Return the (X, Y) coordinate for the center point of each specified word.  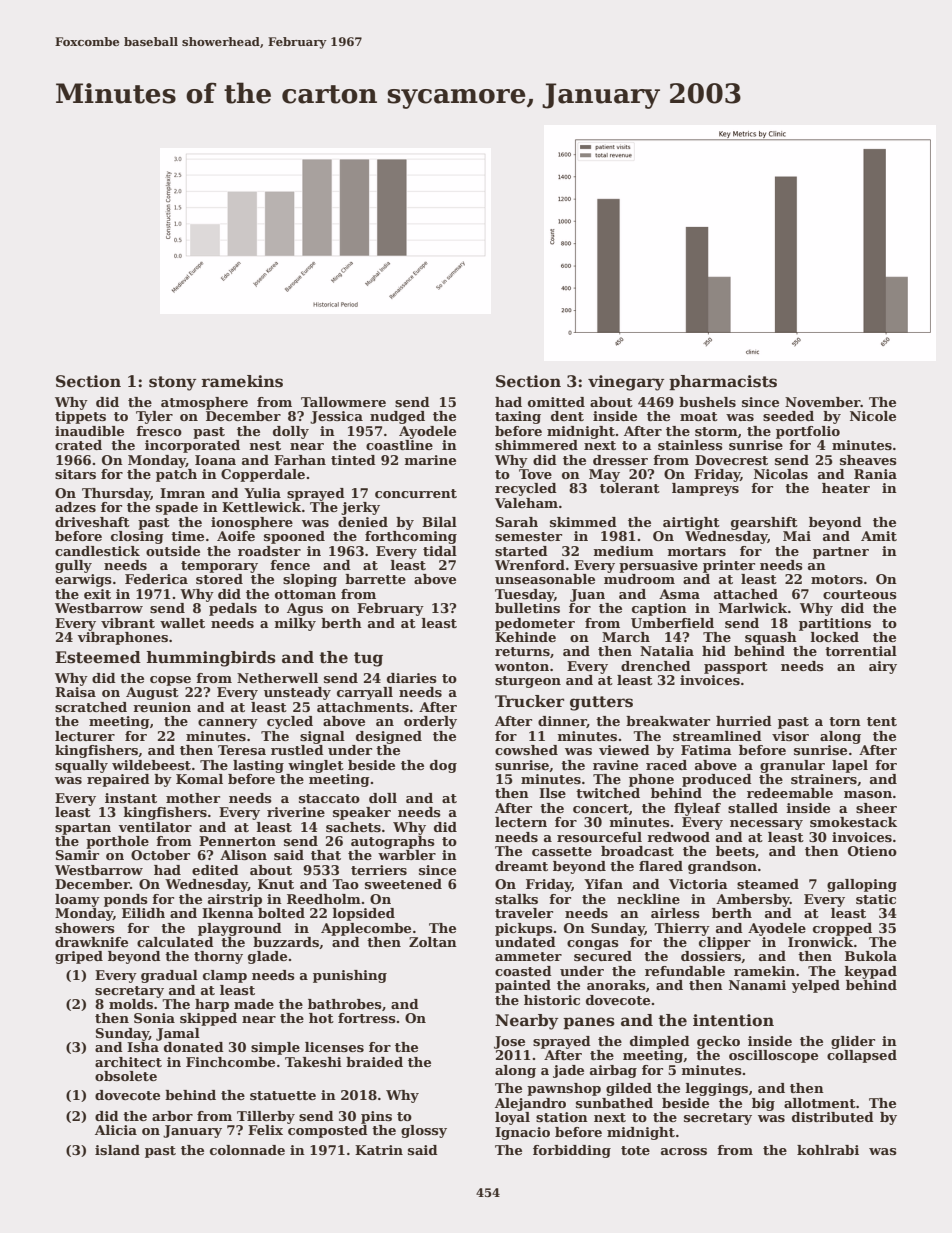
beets (735, 851)
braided (374, 1062)
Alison (243, 855)
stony (172, 383)
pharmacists (723, 382)
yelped (816, 986)
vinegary (626, 383)
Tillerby (266, 1117)
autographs (393, 842)
